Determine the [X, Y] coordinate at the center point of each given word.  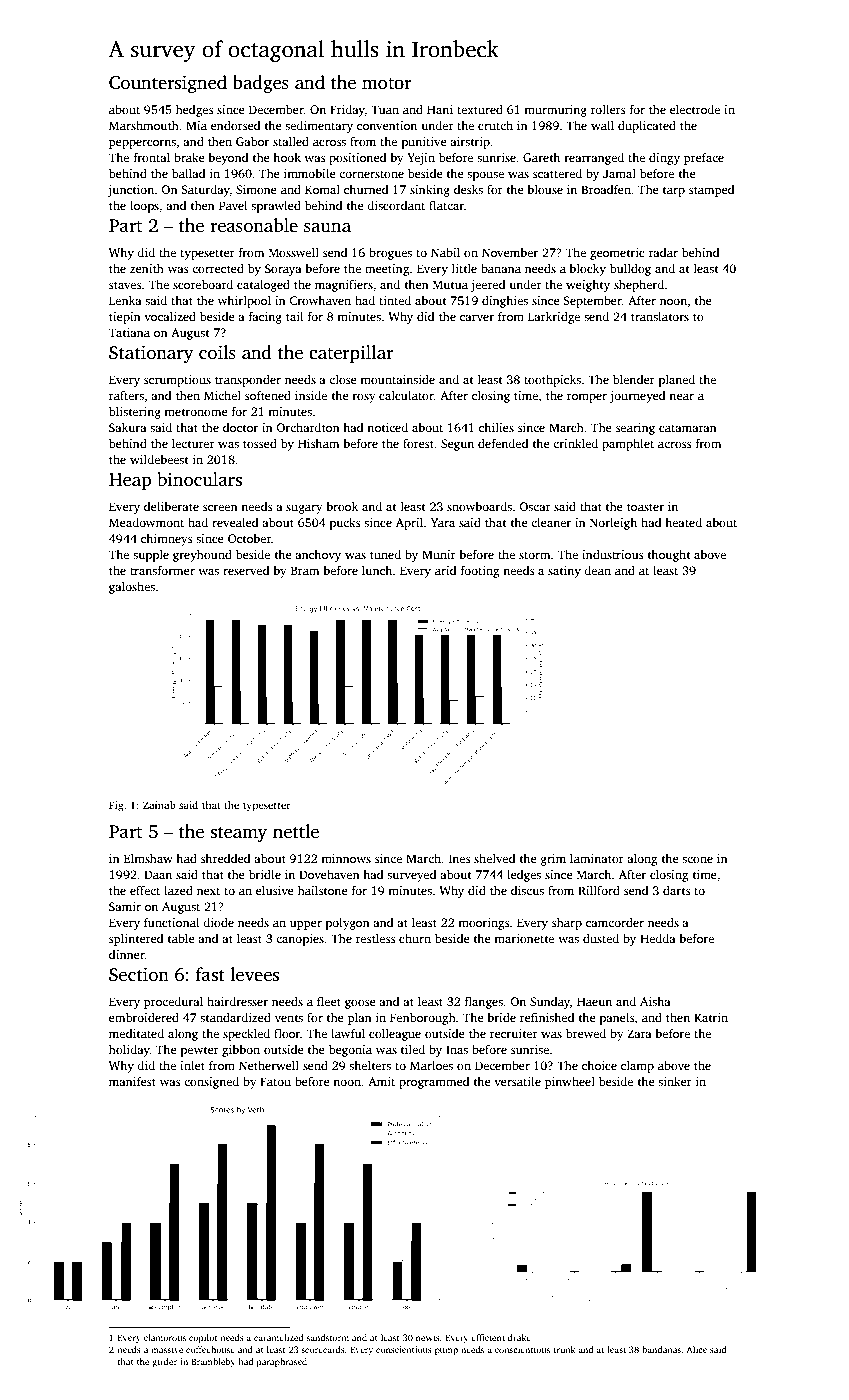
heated [683, 522]
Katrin [711, 1017]
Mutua [450, 284]
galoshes [132, 588]
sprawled [276, 207]
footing [480, 572]
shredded [226, 858]
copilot [203, 1338]
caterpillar [351, 354]
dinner [127, 954]
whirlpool [244, 302]
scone [697, 860]
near [681, 397]
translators [660, 316]
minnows [346, 858]
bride [501, 1017]
